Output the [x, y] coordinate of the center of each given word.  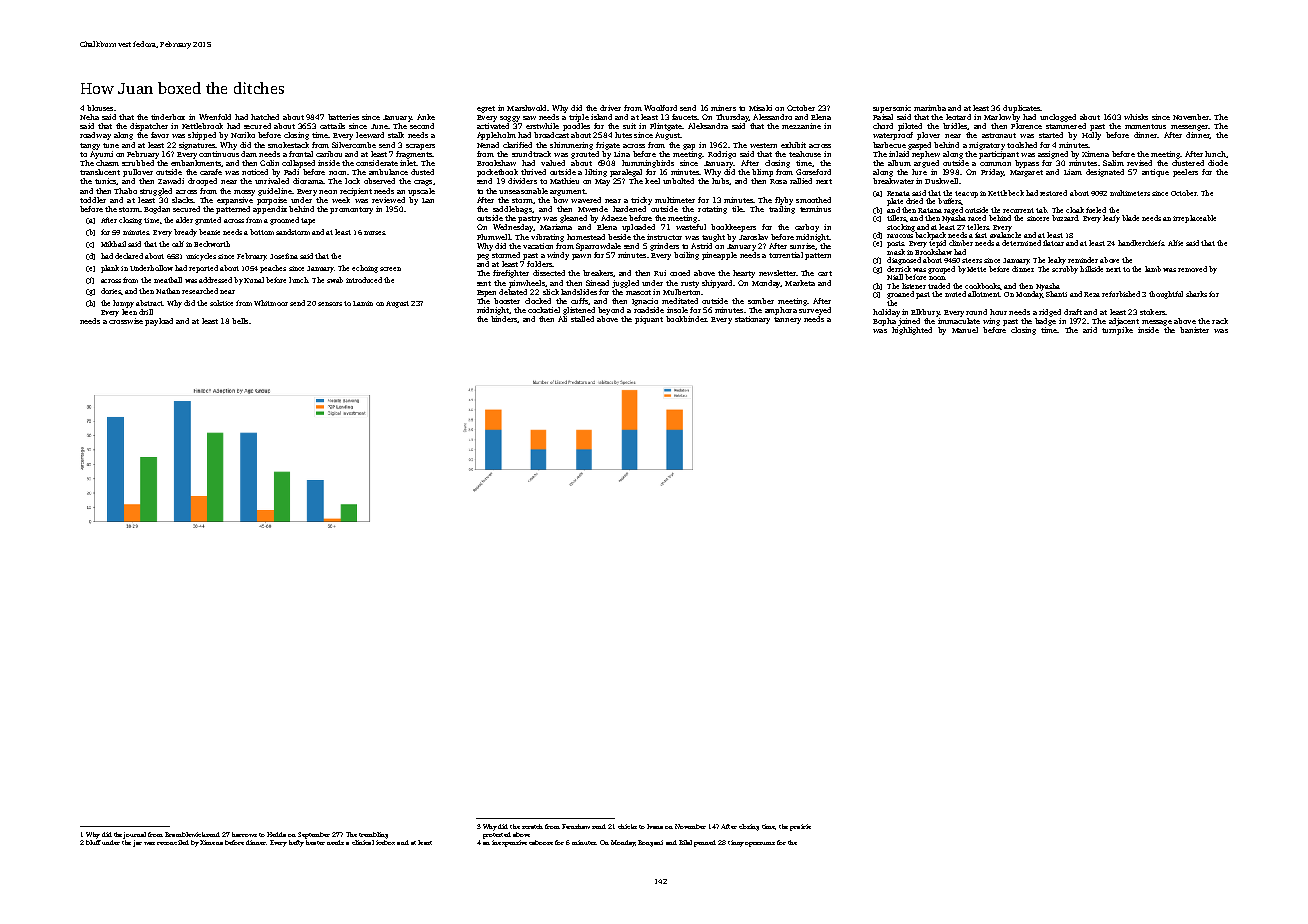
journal [135, 835]
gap [689, 147]
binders [504, 319]
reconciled [173, 842]
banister [1194, 330]
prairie [800, 827]
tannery [787, 320]
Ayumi [101, 155]
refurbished [1121, 294]
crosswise [126, 321]
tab [1041, 210]
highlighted [912, 331]
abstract [149, 303]
